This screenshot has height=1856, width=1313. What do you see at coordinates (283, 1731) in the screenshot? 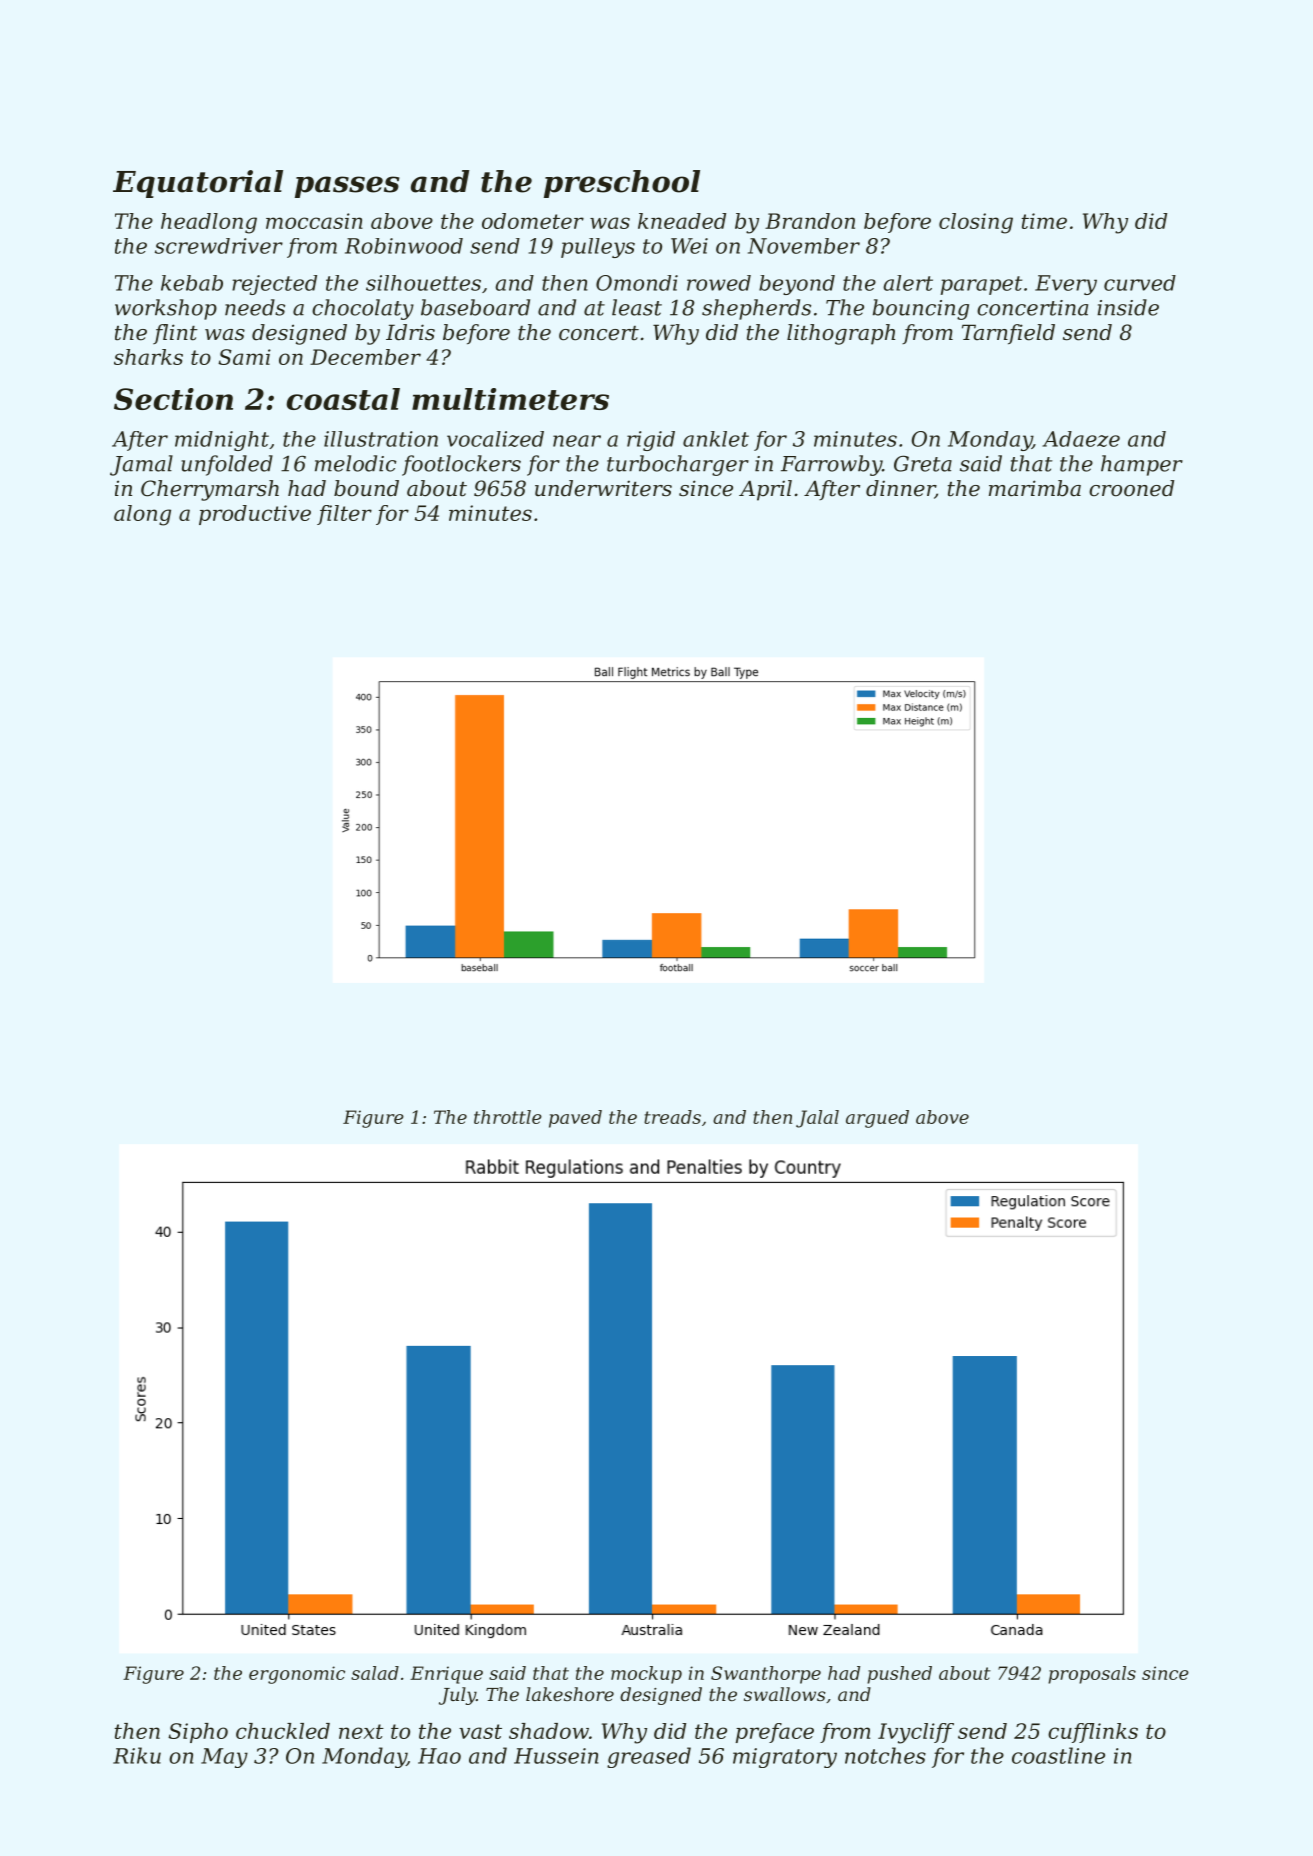
I see `chuckled` at bounding box center [283, 1731].
